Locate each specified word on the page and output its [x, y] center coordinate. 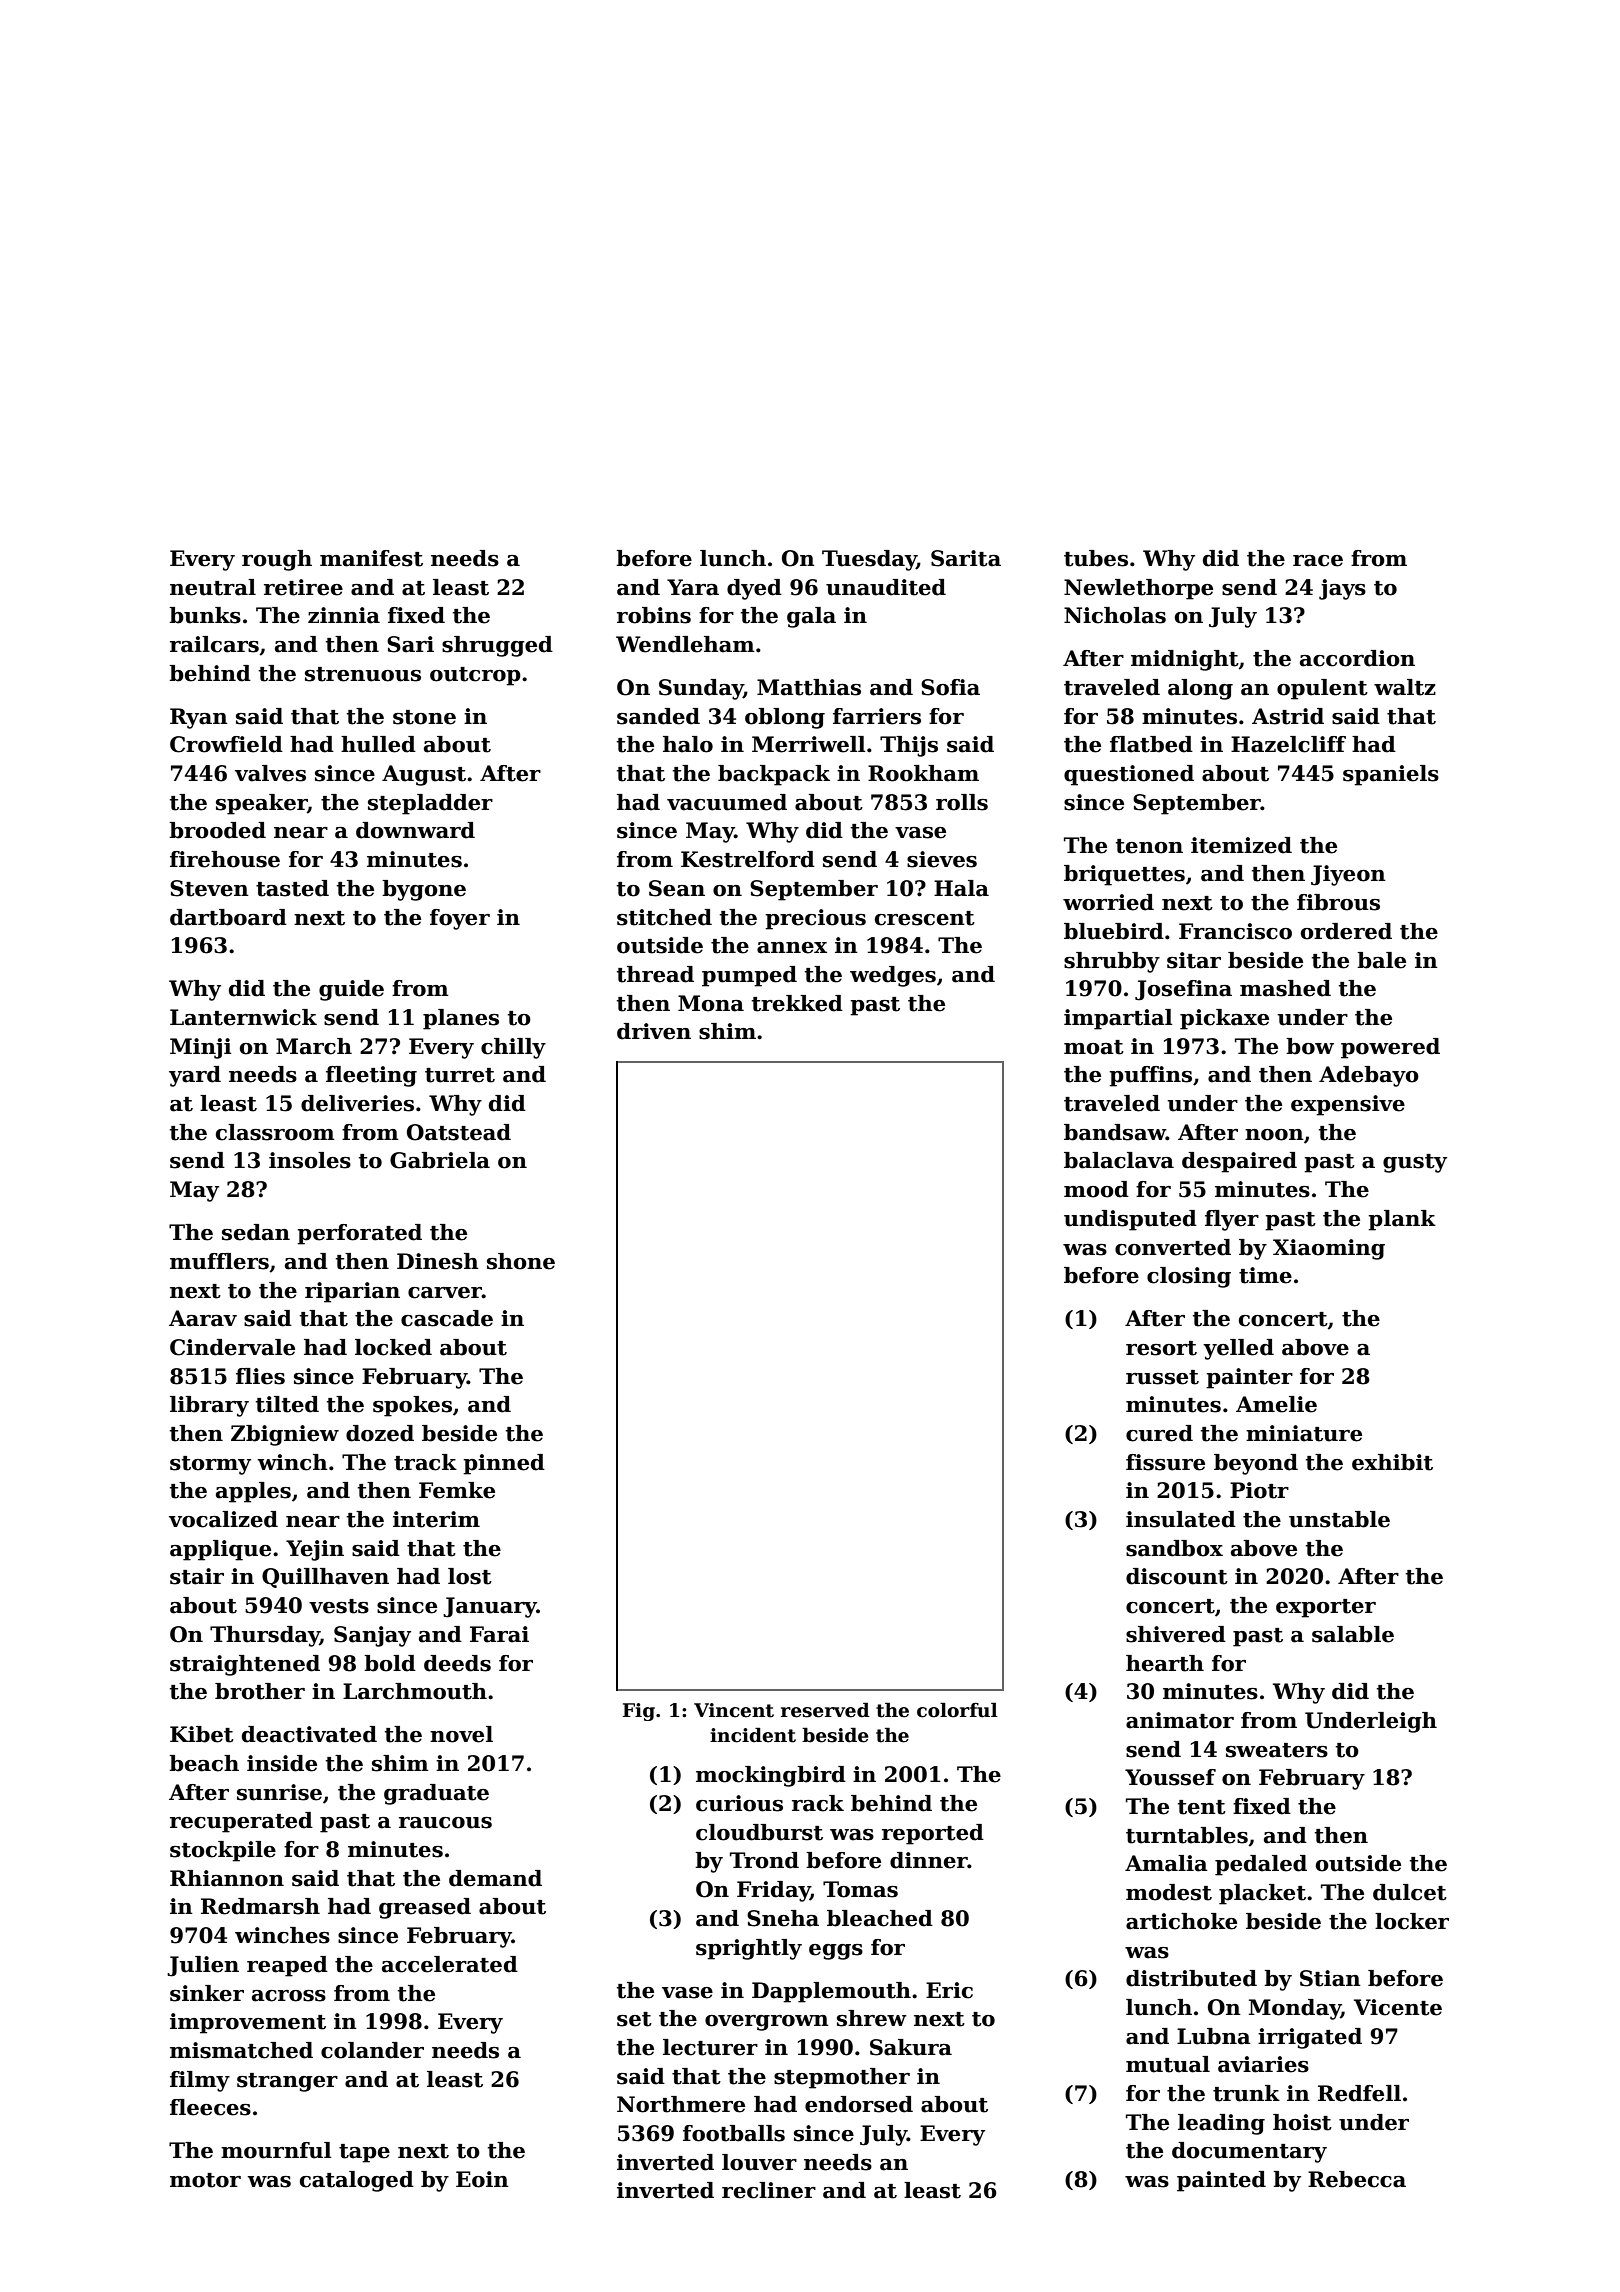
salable [1353, 1634]
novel [461, 1734]
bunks [205, 615]
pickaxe [1224, 1019]
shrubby [1112, 962]
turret [460, 1075]
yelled [1238, 1349]
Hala [961, 888]
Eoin [482, 2179]
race [1318, 561]
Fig [639, 1712]
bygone [424, 890]
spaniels [1391, 775]
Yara [693, 587]
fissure [1165, 1462]
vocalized [223, 1519]
